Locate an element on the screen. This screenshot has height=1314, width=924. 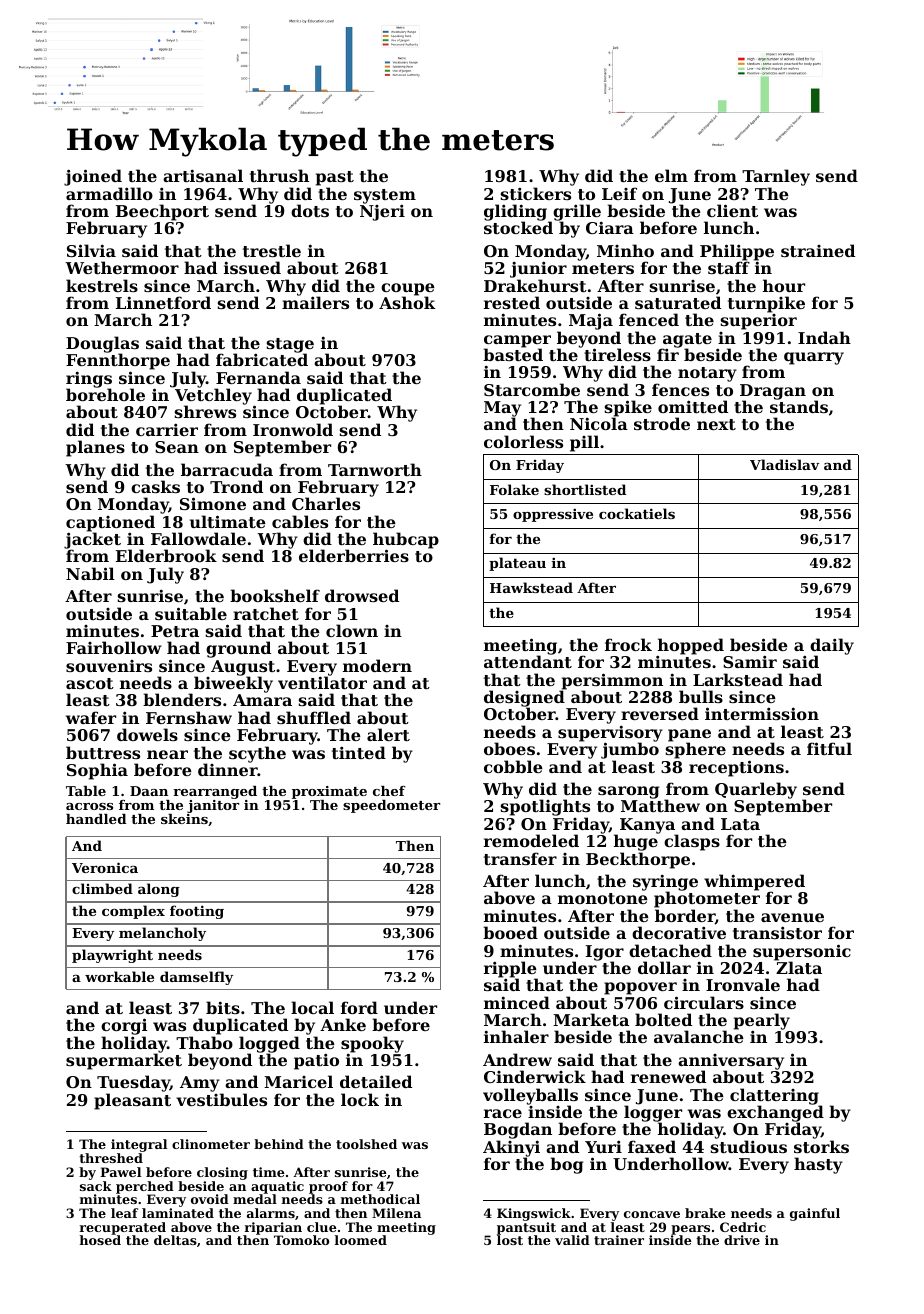
shrews is located at coordinates (205, 411).
